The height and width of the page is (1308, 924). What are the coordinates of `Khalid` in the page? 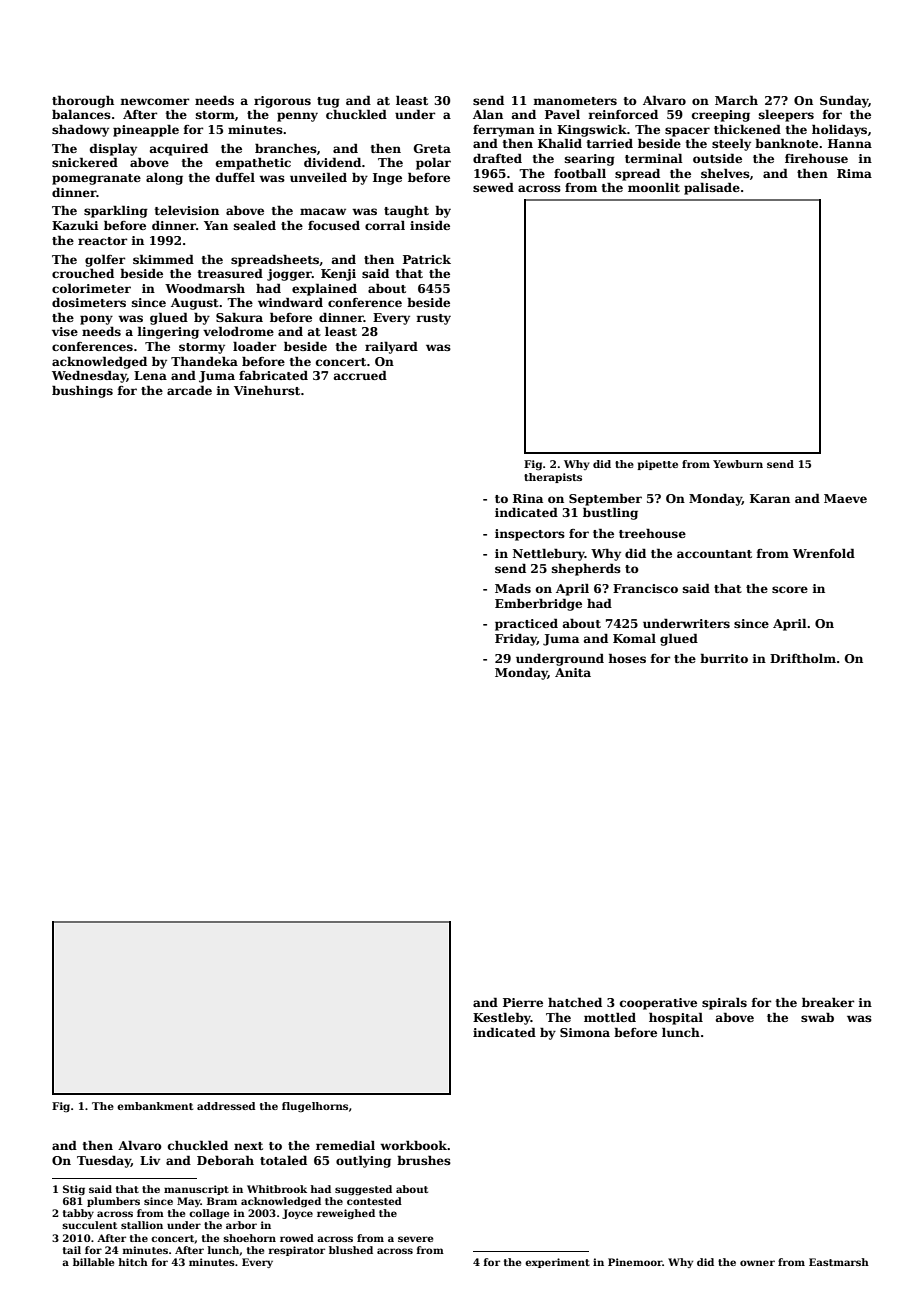 It's located at (560, 143).
